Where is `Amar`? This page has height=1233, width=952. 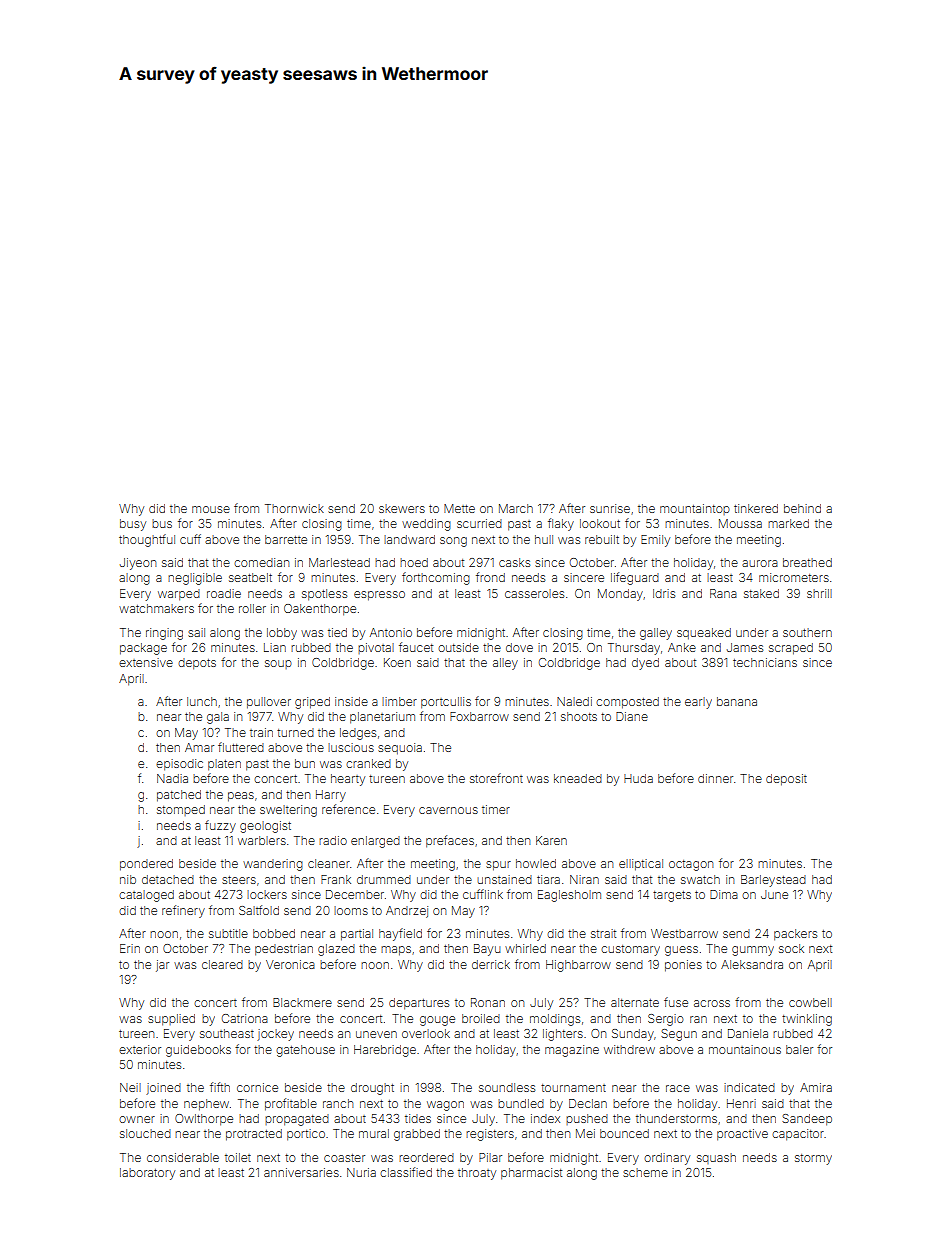
Amar is located at coordinates (199, 747).
